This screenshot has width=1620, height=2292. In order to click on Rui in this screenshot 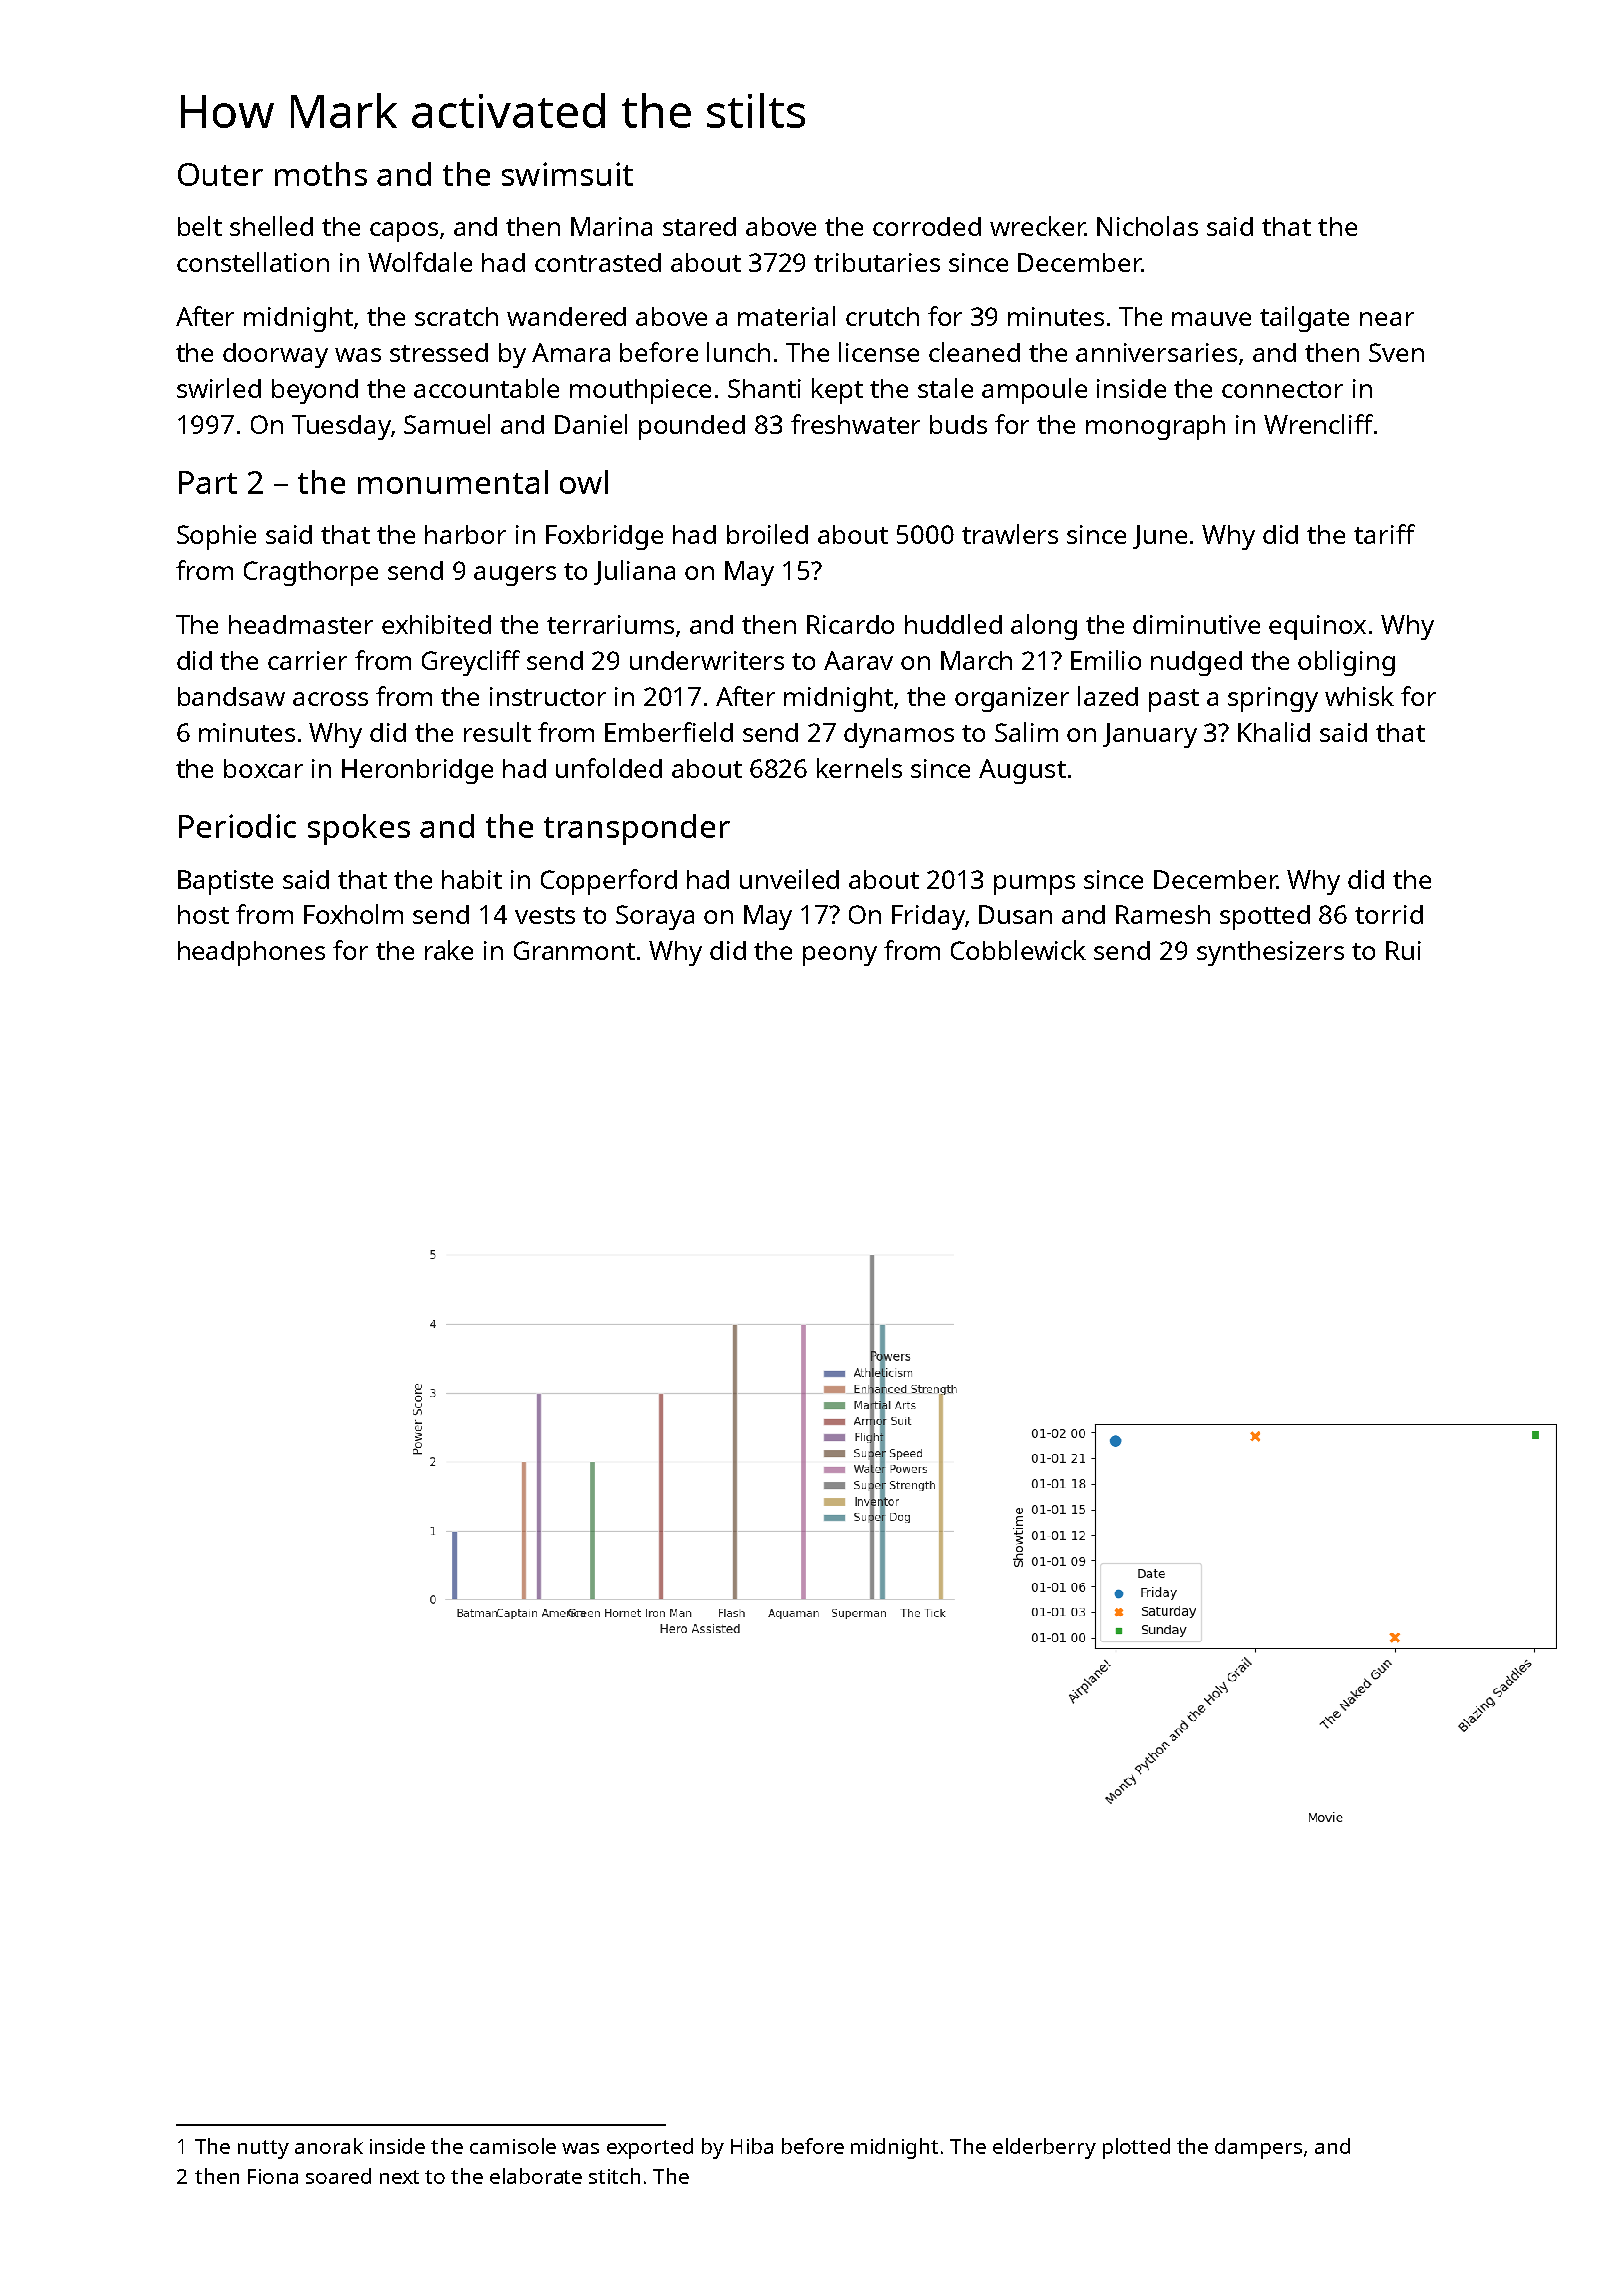, I will do `click(1403, 950)`.
